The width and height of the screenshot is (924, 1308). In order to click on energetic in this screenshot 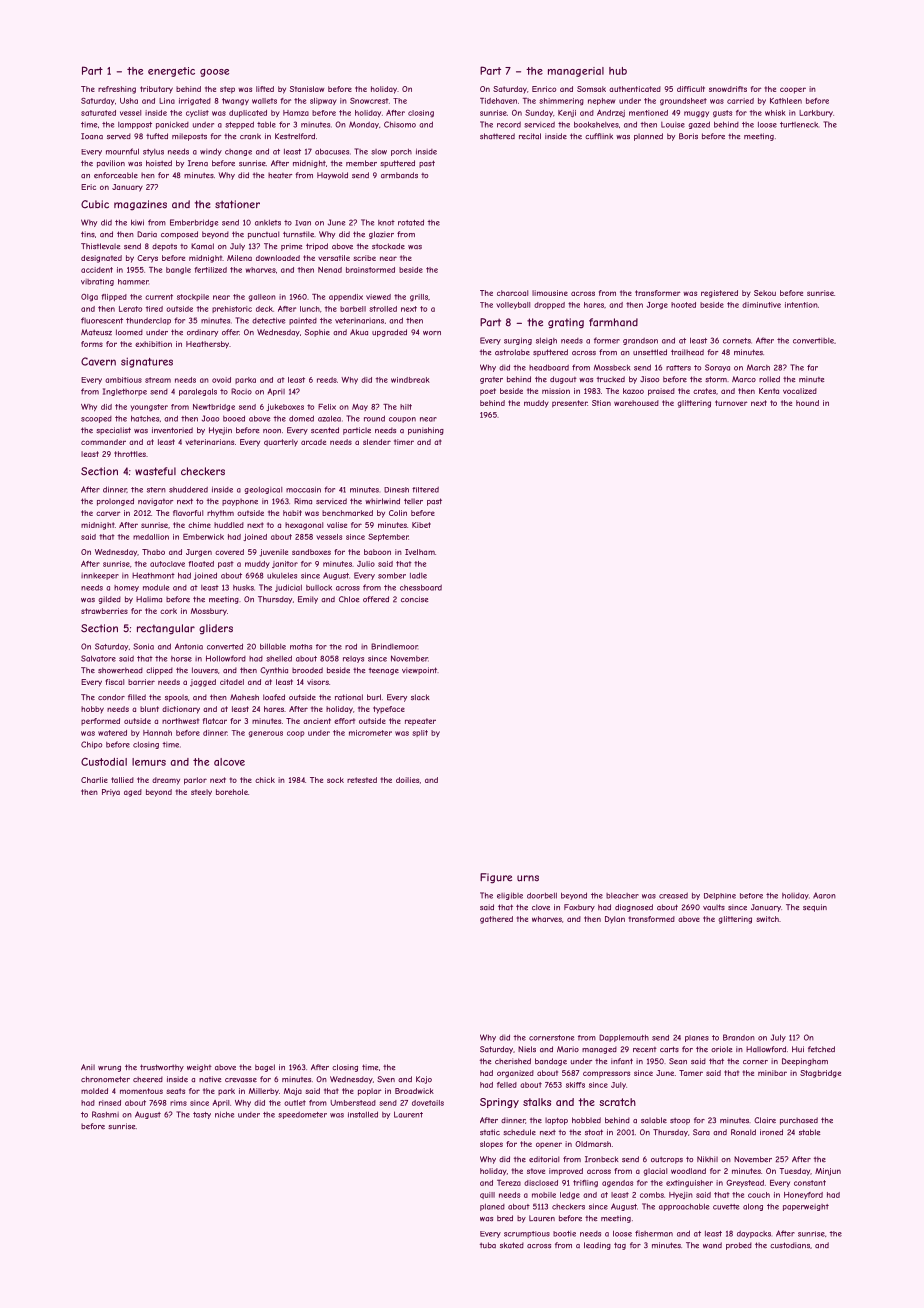, I will do `click(171, 72)`.
